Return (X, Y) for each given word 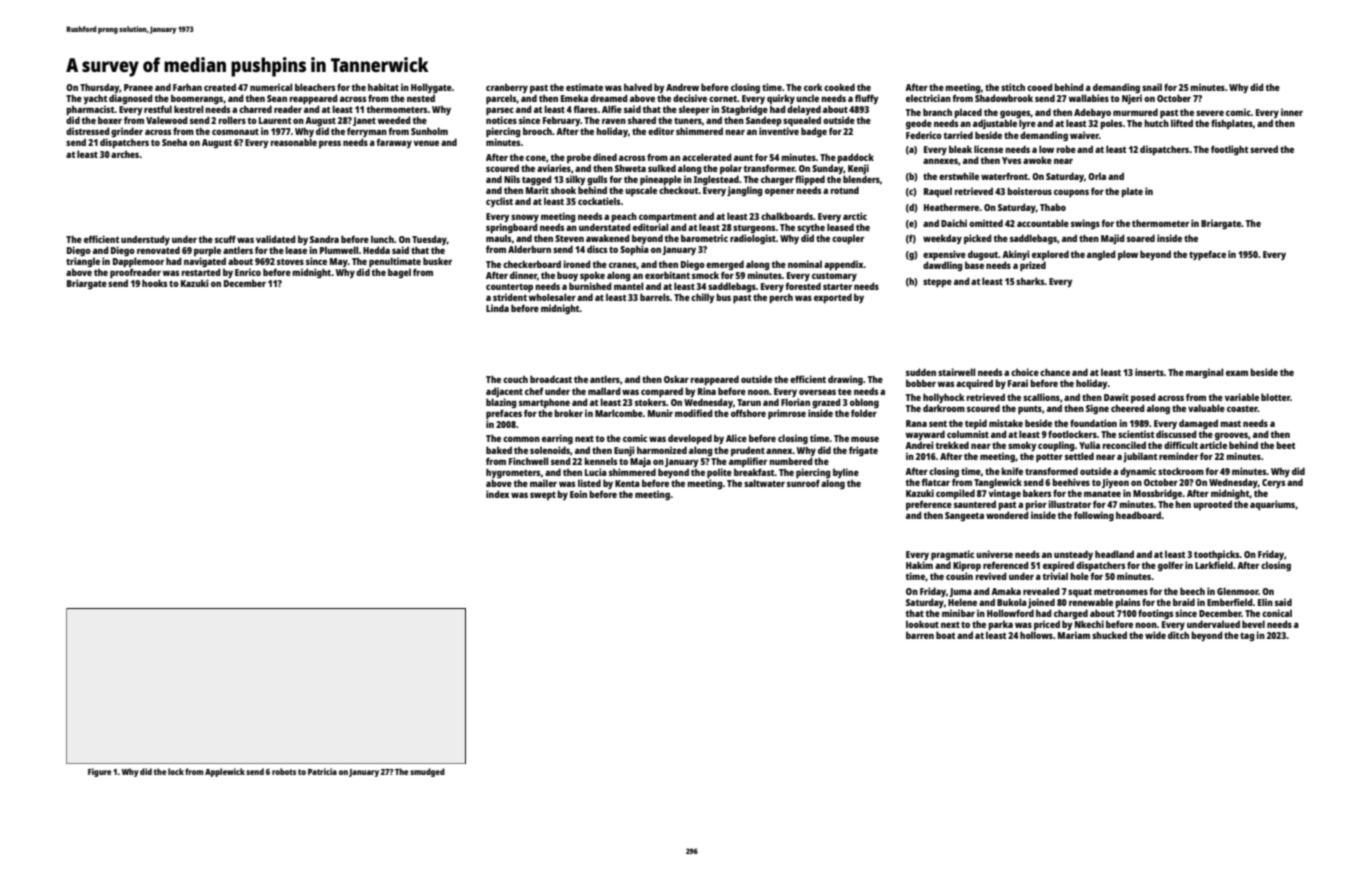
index (497, 494)
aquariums (1272, 505)
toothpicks (1217, 555)
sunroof (803, 483)
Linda (497, 308)
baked (499, 450)
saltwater (764, 483)
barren (920, 635)
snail (1152, 87)
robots (284, 771)
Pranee (138, 87)
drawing (845, 380)
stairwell (957, 372)
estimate (584, 87)
